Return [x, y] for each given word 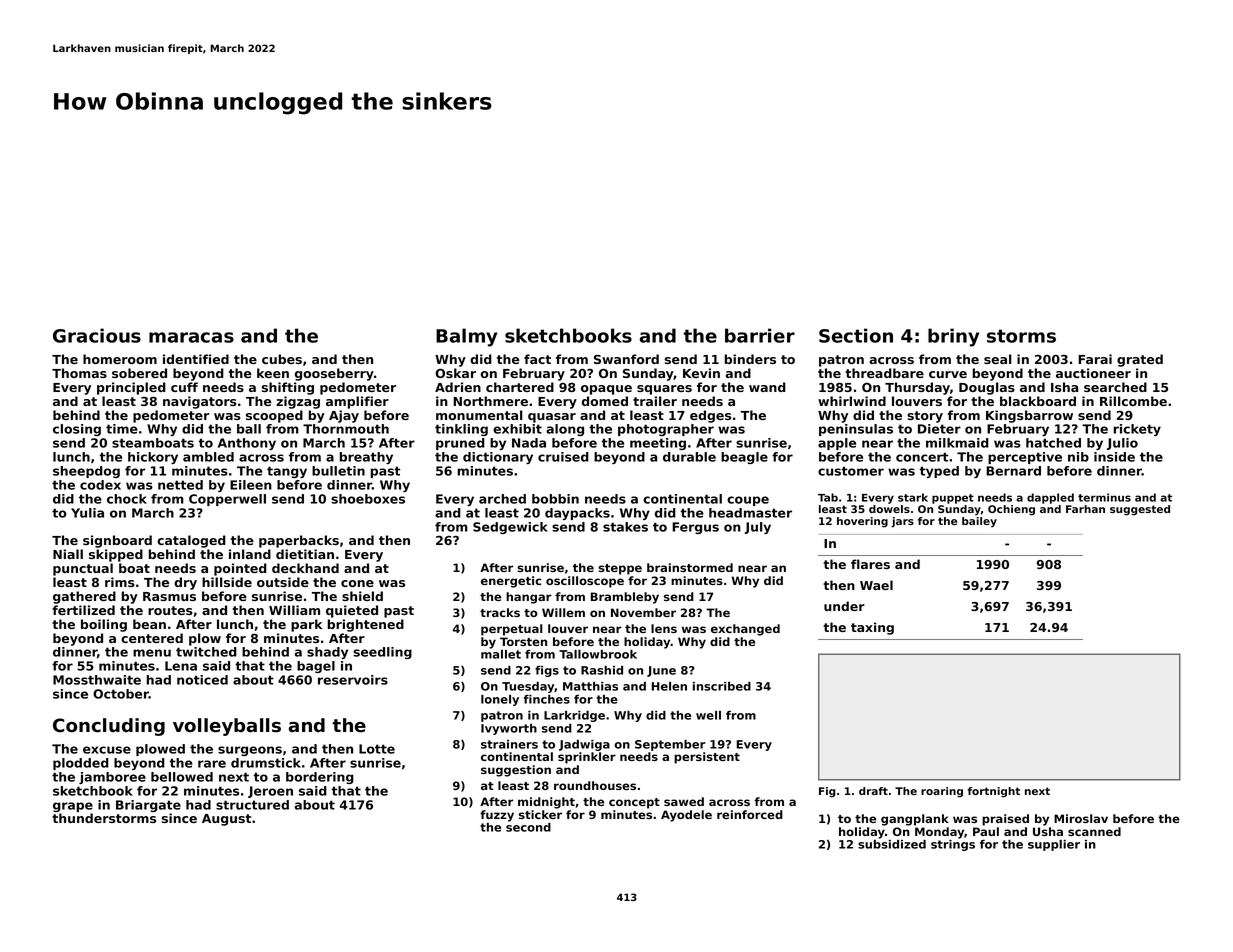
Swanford [626, 359]
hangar [529, 598]
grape [73, 807]
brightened [366, 625]
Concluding [109, 727]
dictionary [498, 458]
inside [1114, 457]
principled [131, 388]
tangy [287, 472]
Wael [876, 585]
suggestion [516, 771]
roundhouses [595, 785]
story [925, 417]
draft [873, 791]
